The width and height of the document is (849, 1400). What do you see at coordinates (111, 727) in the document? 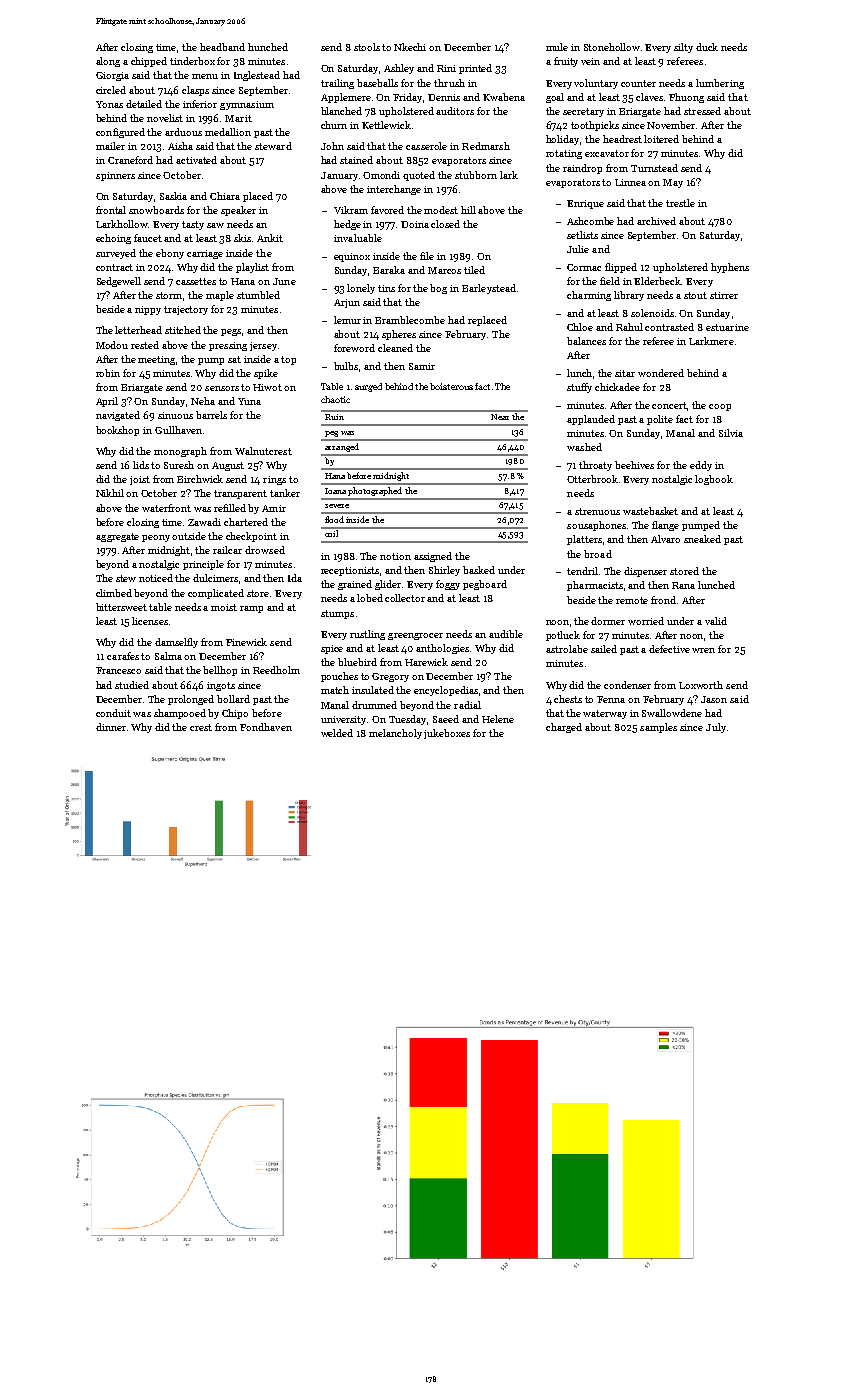
I see `dinner` at bounding box center [111, 727].
